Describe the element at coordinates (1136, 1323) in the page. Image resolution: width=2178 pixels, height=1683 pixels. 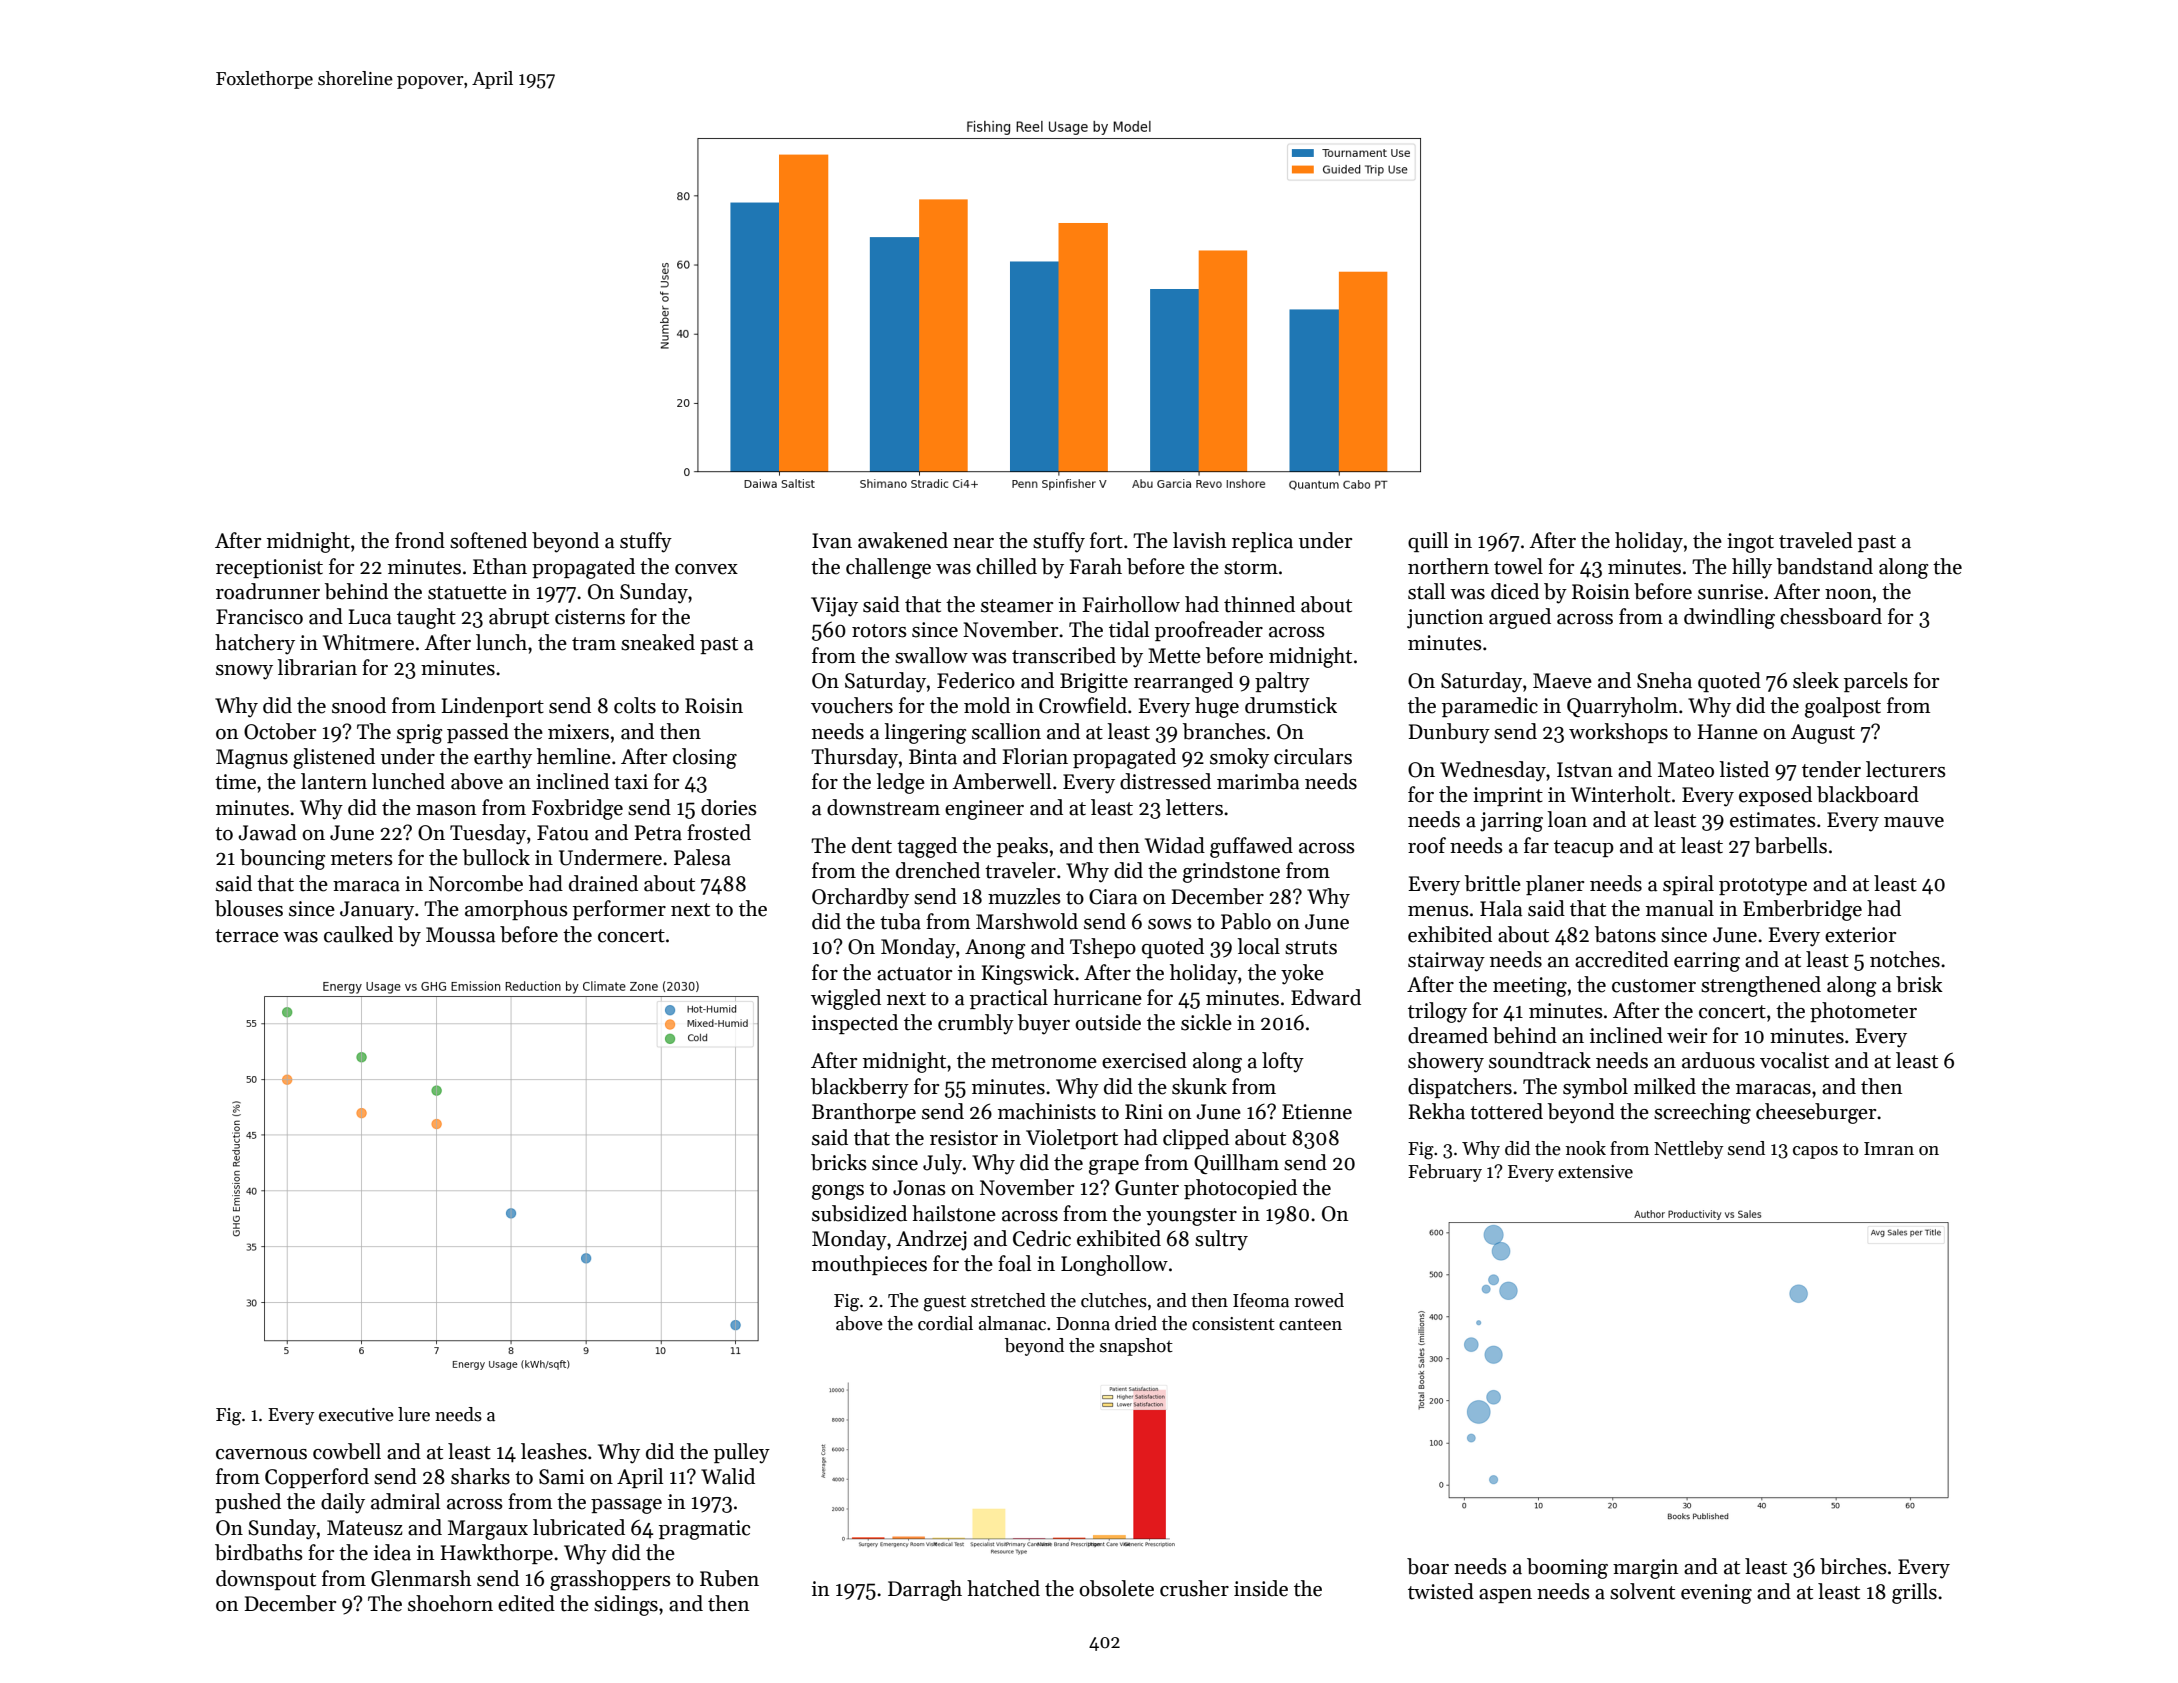
I see `dried` at that location.
